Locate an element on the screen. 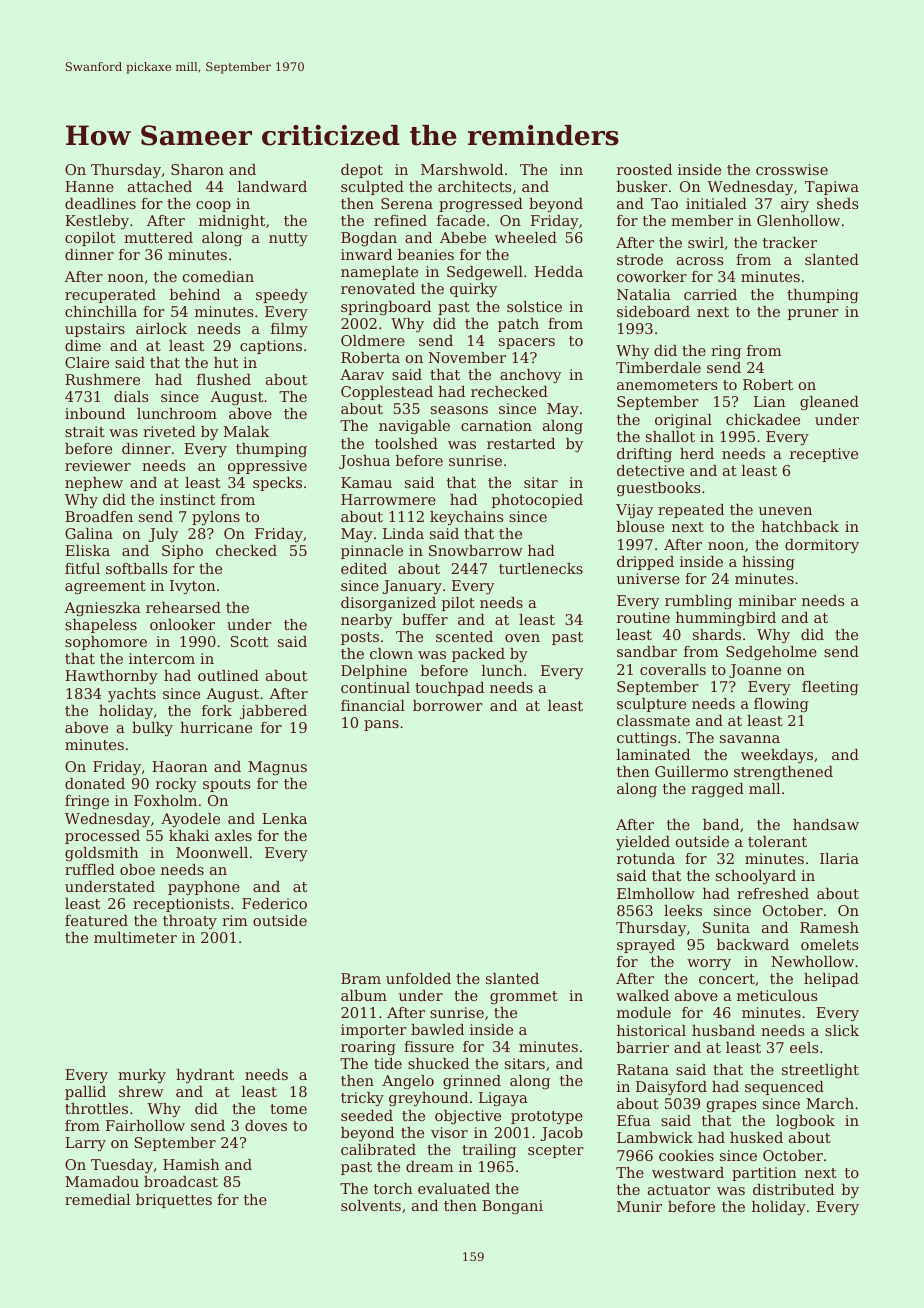  yielded is located at coordinates (643, 843).
